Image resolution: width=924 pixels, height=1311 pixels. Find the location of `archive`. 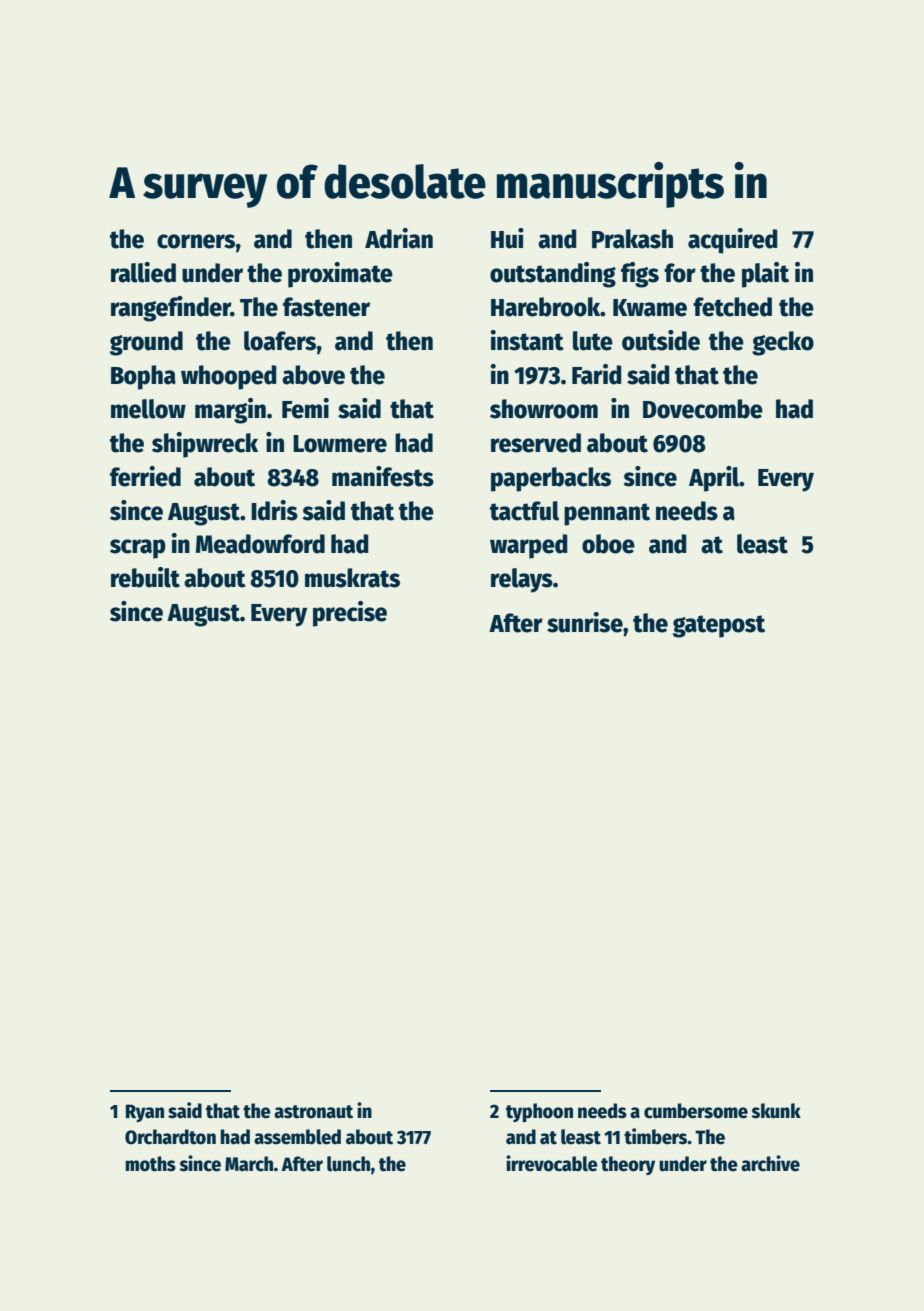

archive is located at coordinates (770, 1163).
